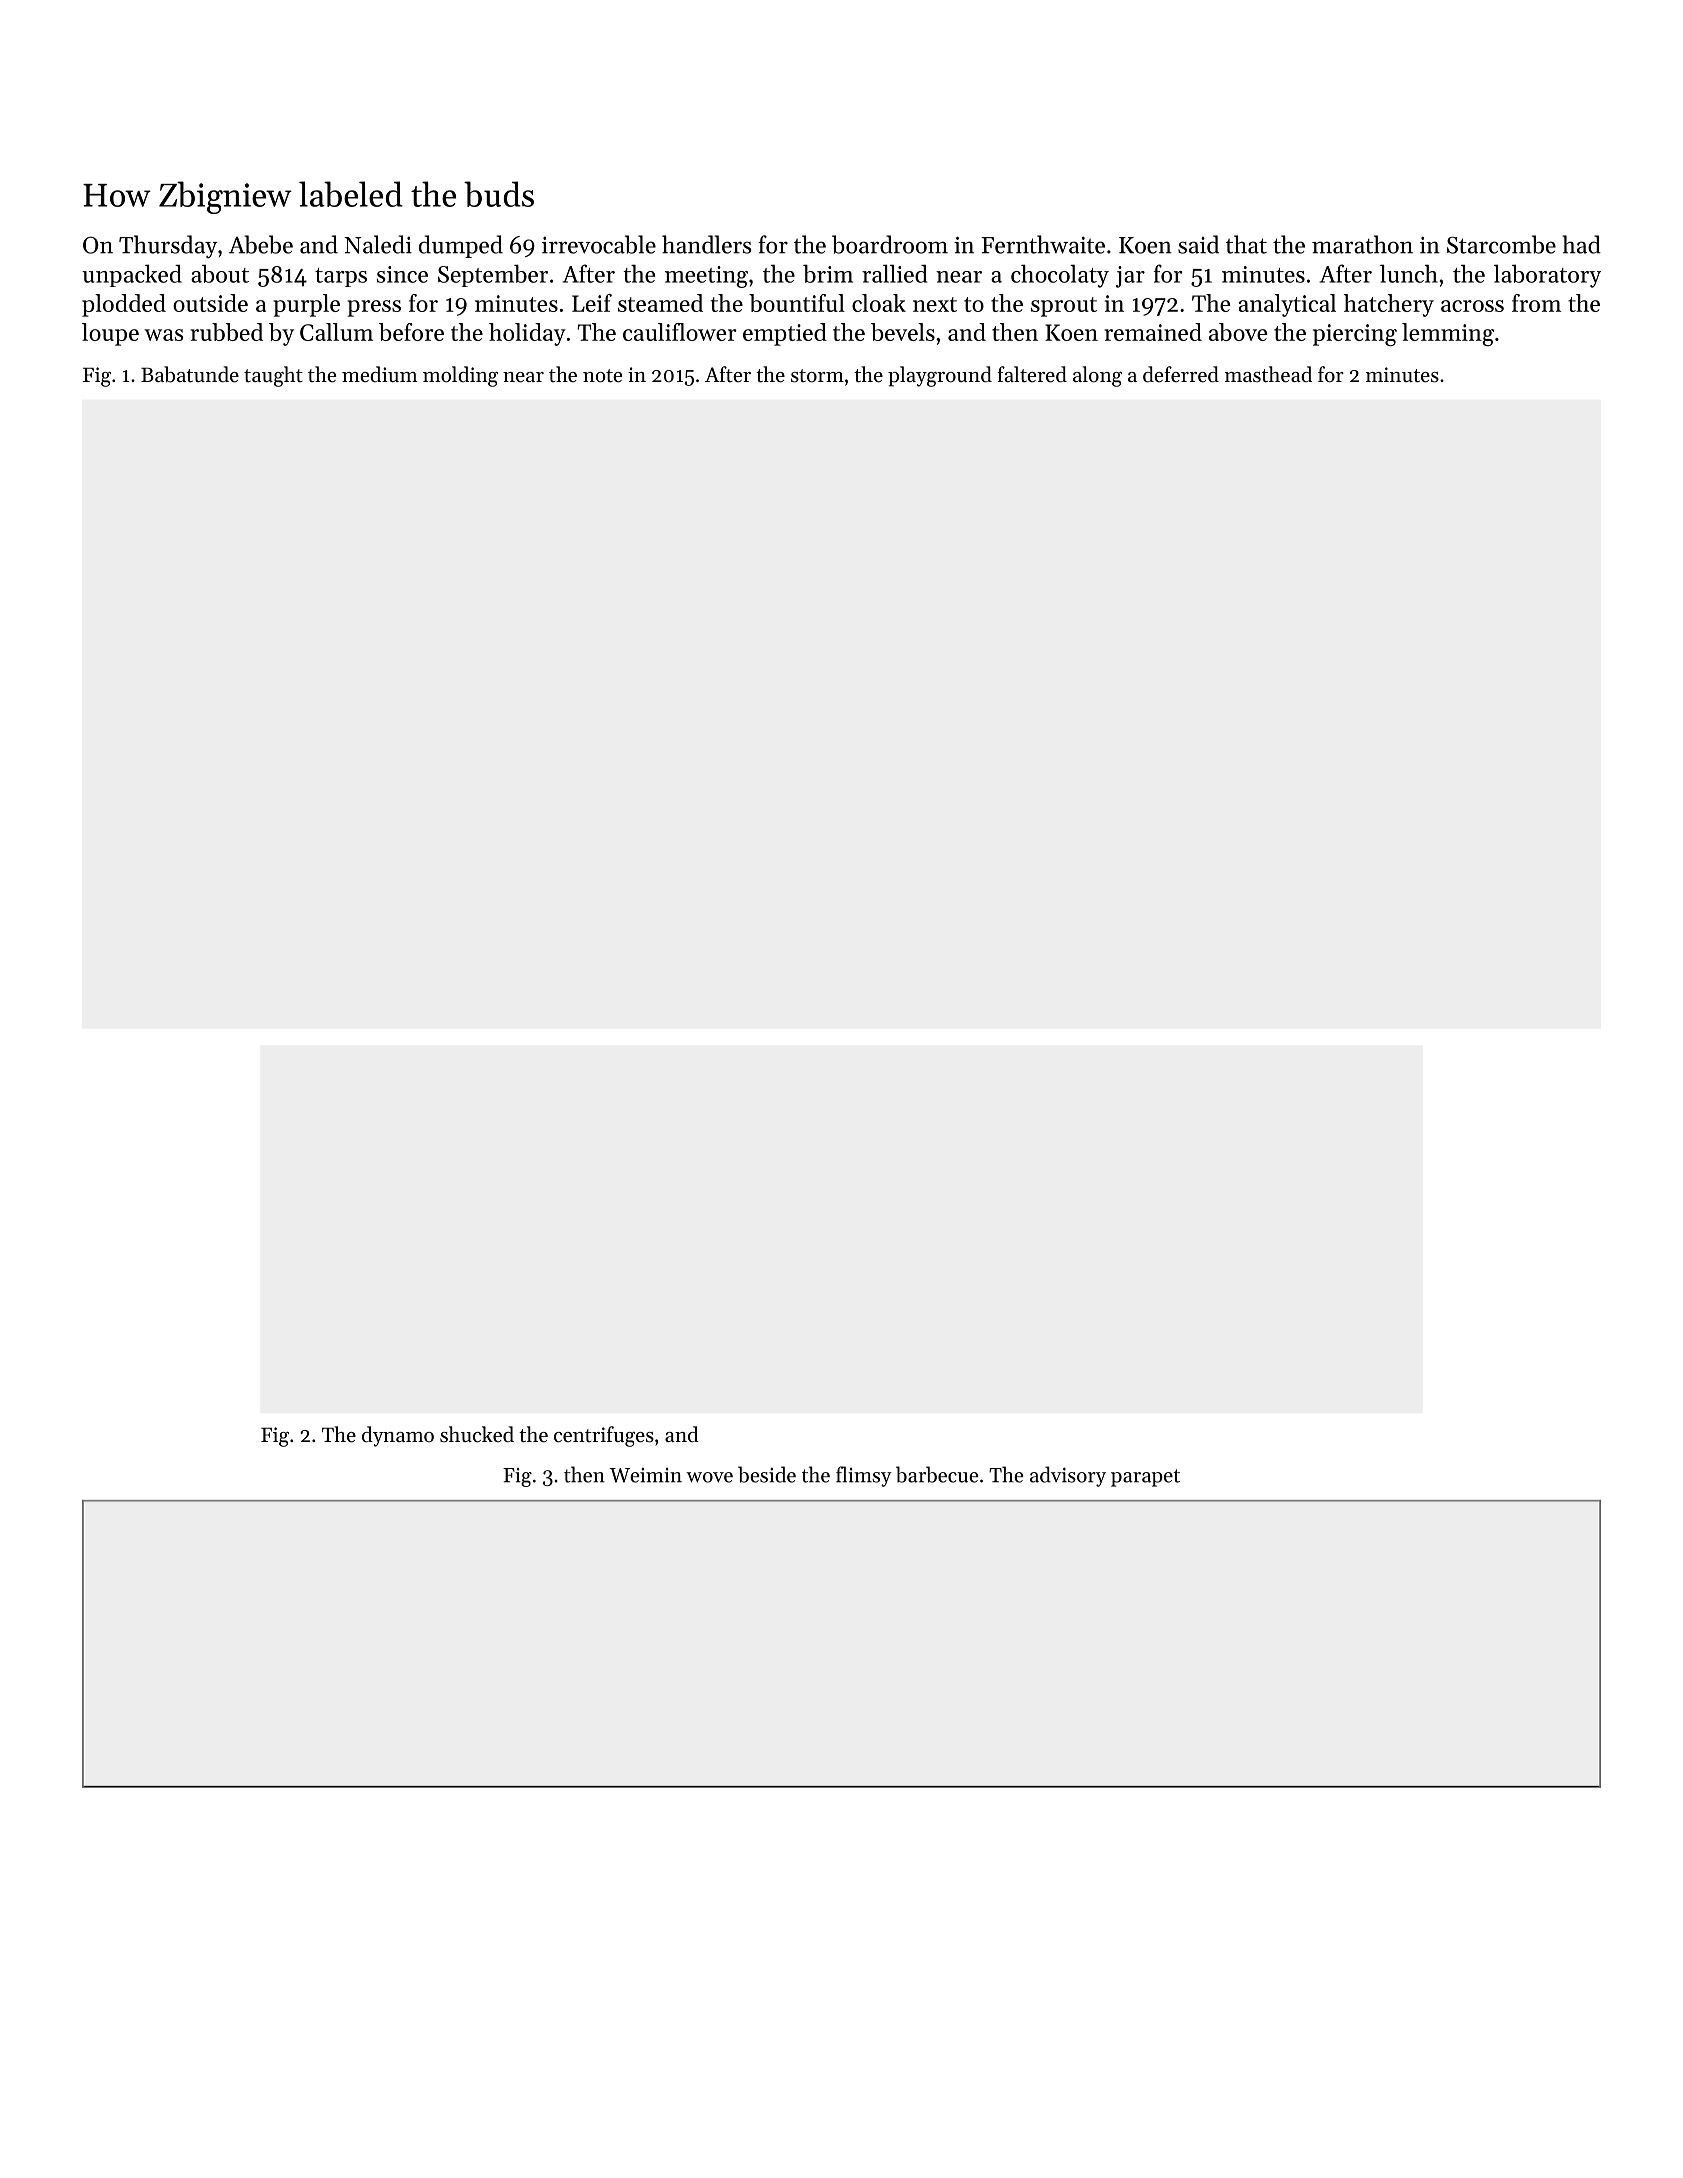  Describe the element at coordinates (646, 1475) in the document. I see `Weimin` at that location.
